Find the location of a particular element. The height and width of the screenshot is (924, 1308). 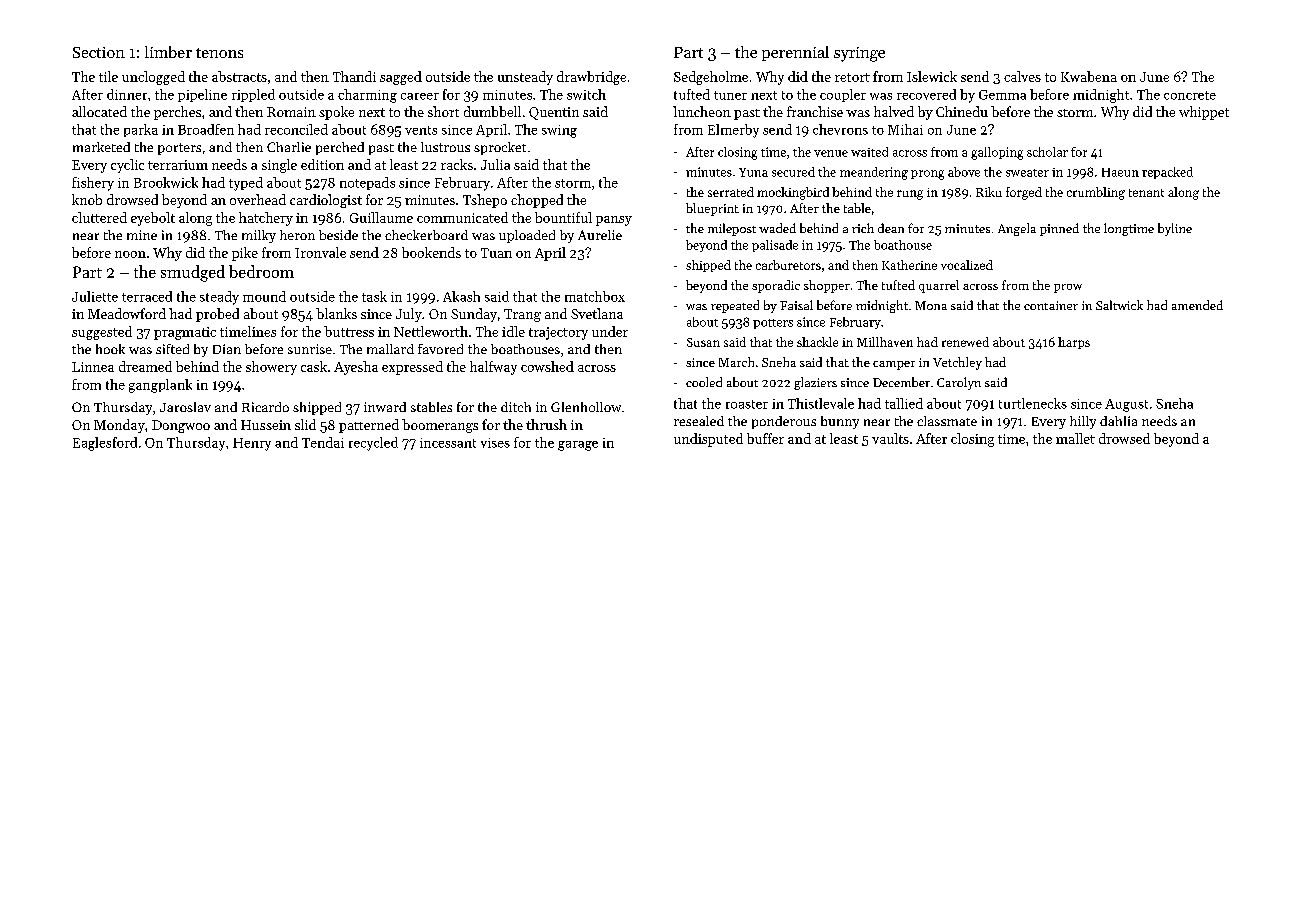

knob is located at coordinates (87, 199).
